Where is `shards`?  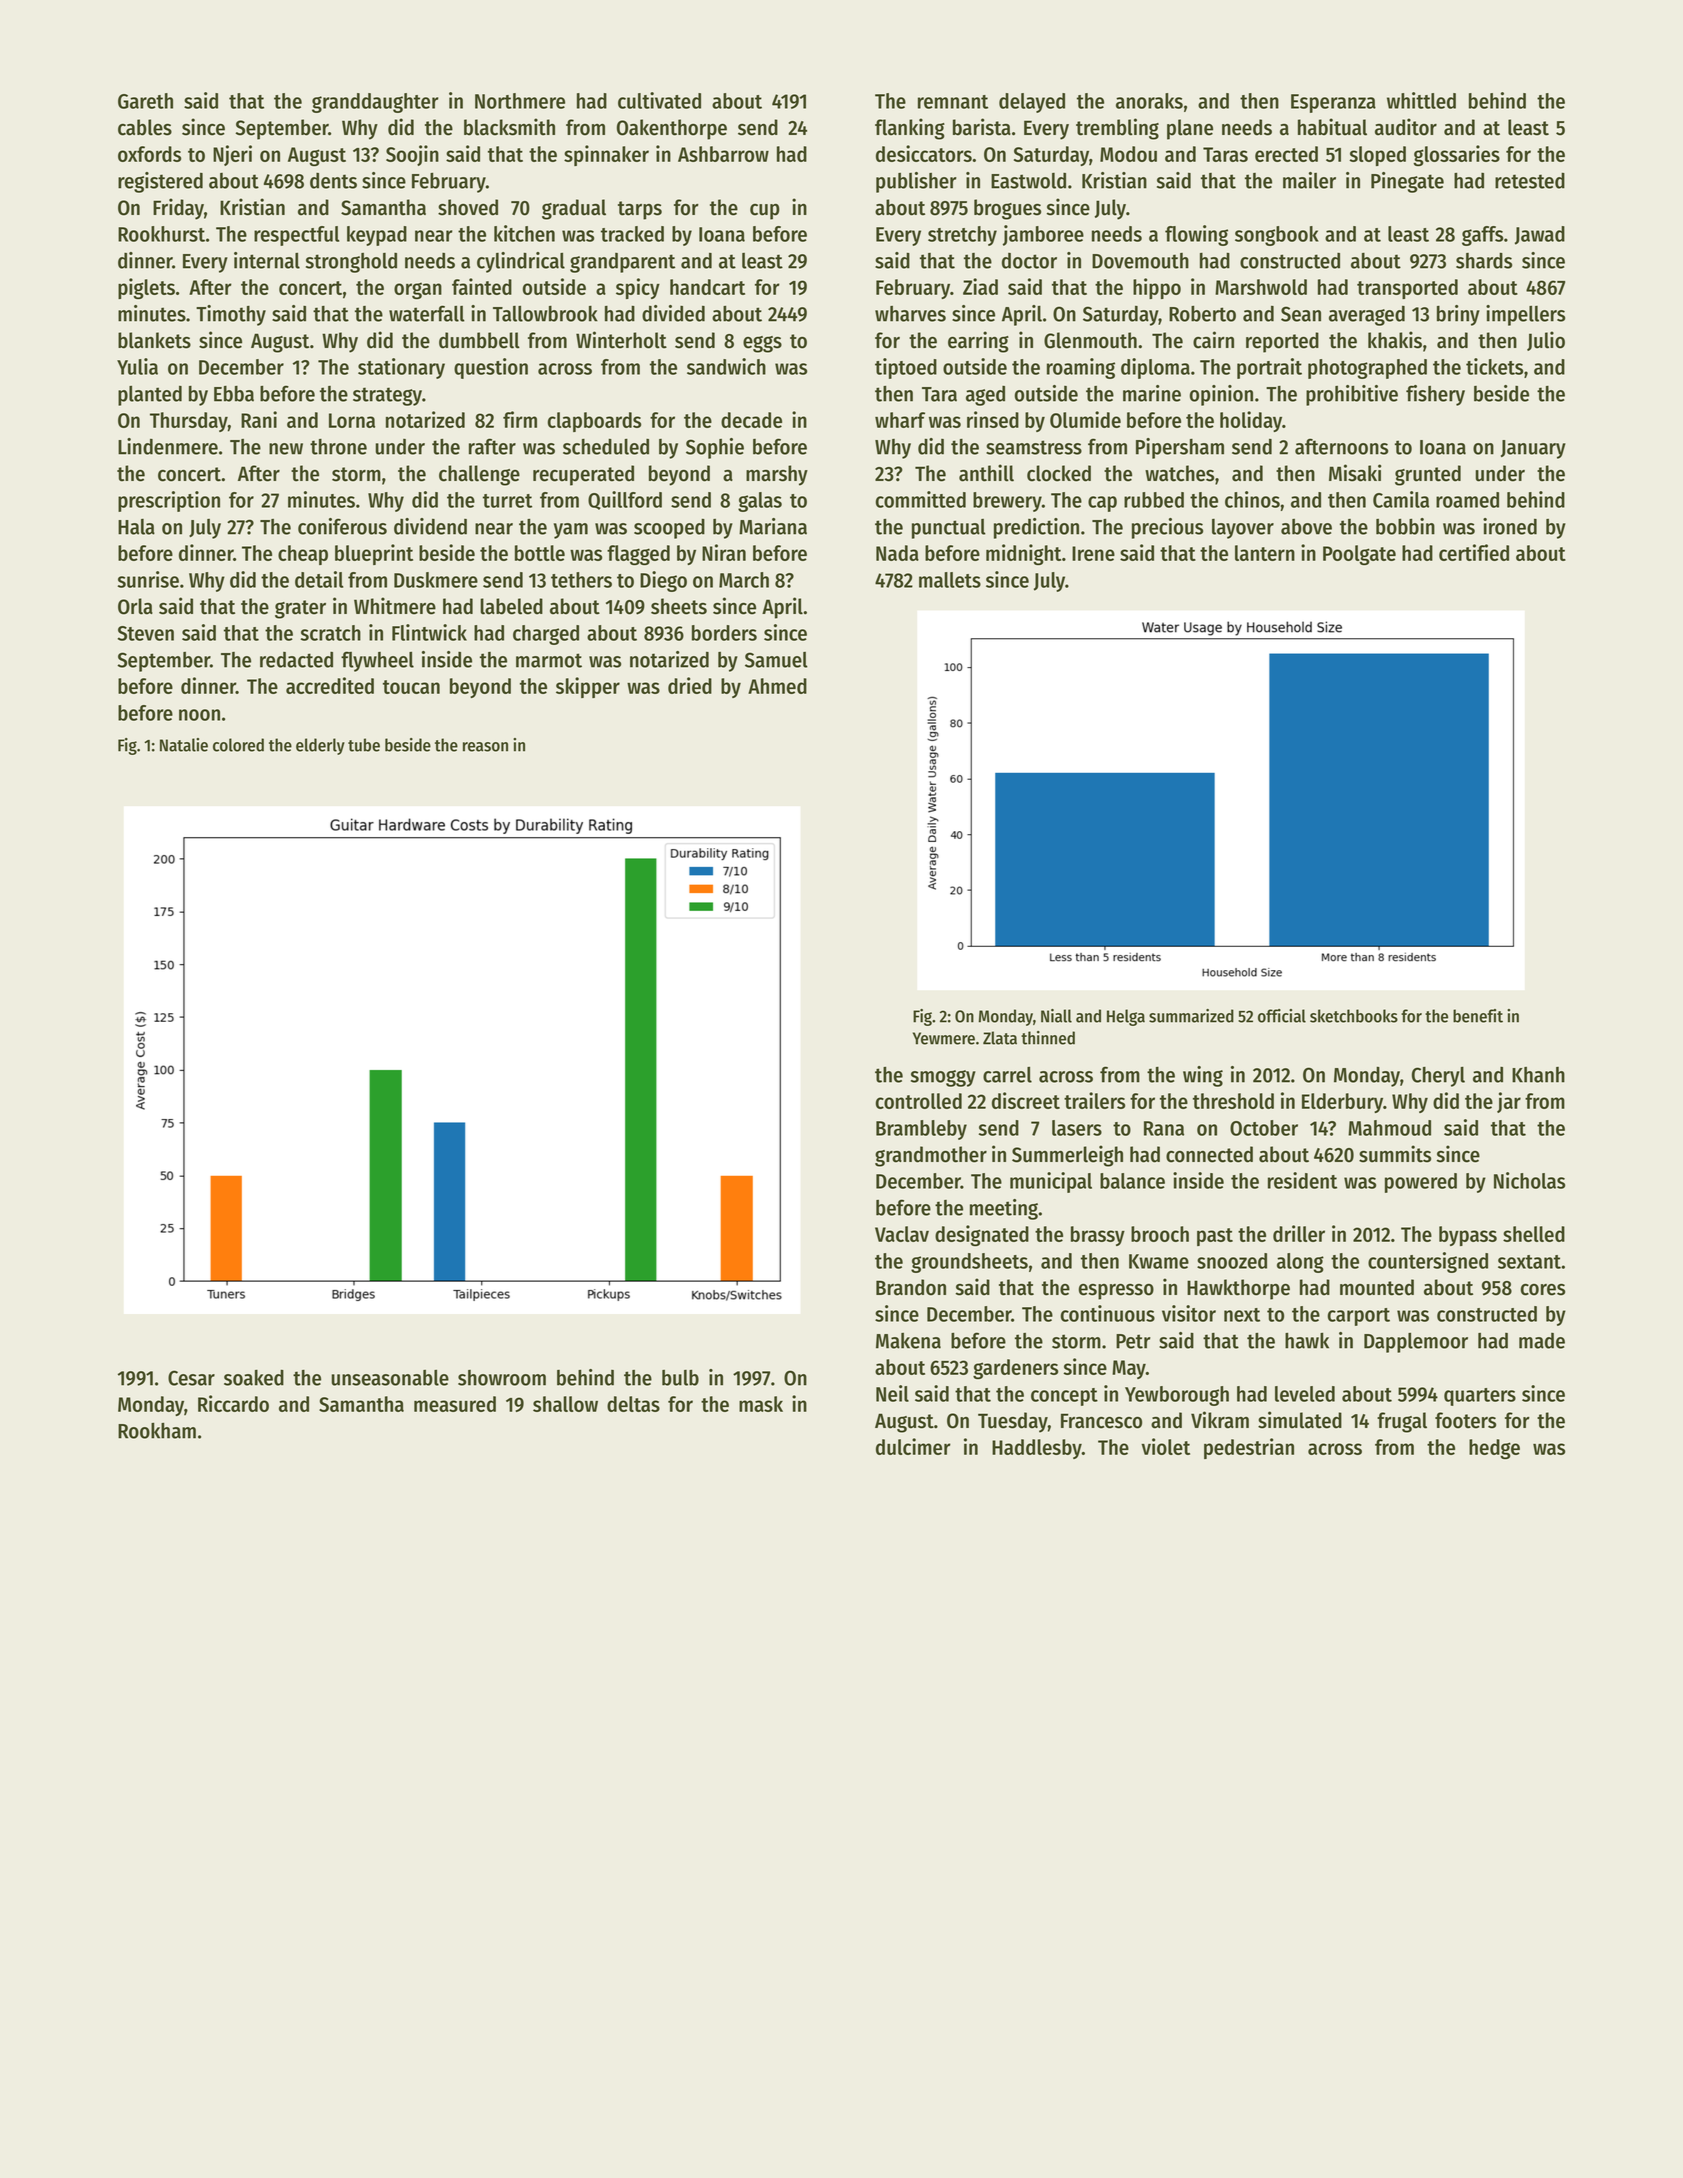 shards is located at coordinates (1484, 260).
